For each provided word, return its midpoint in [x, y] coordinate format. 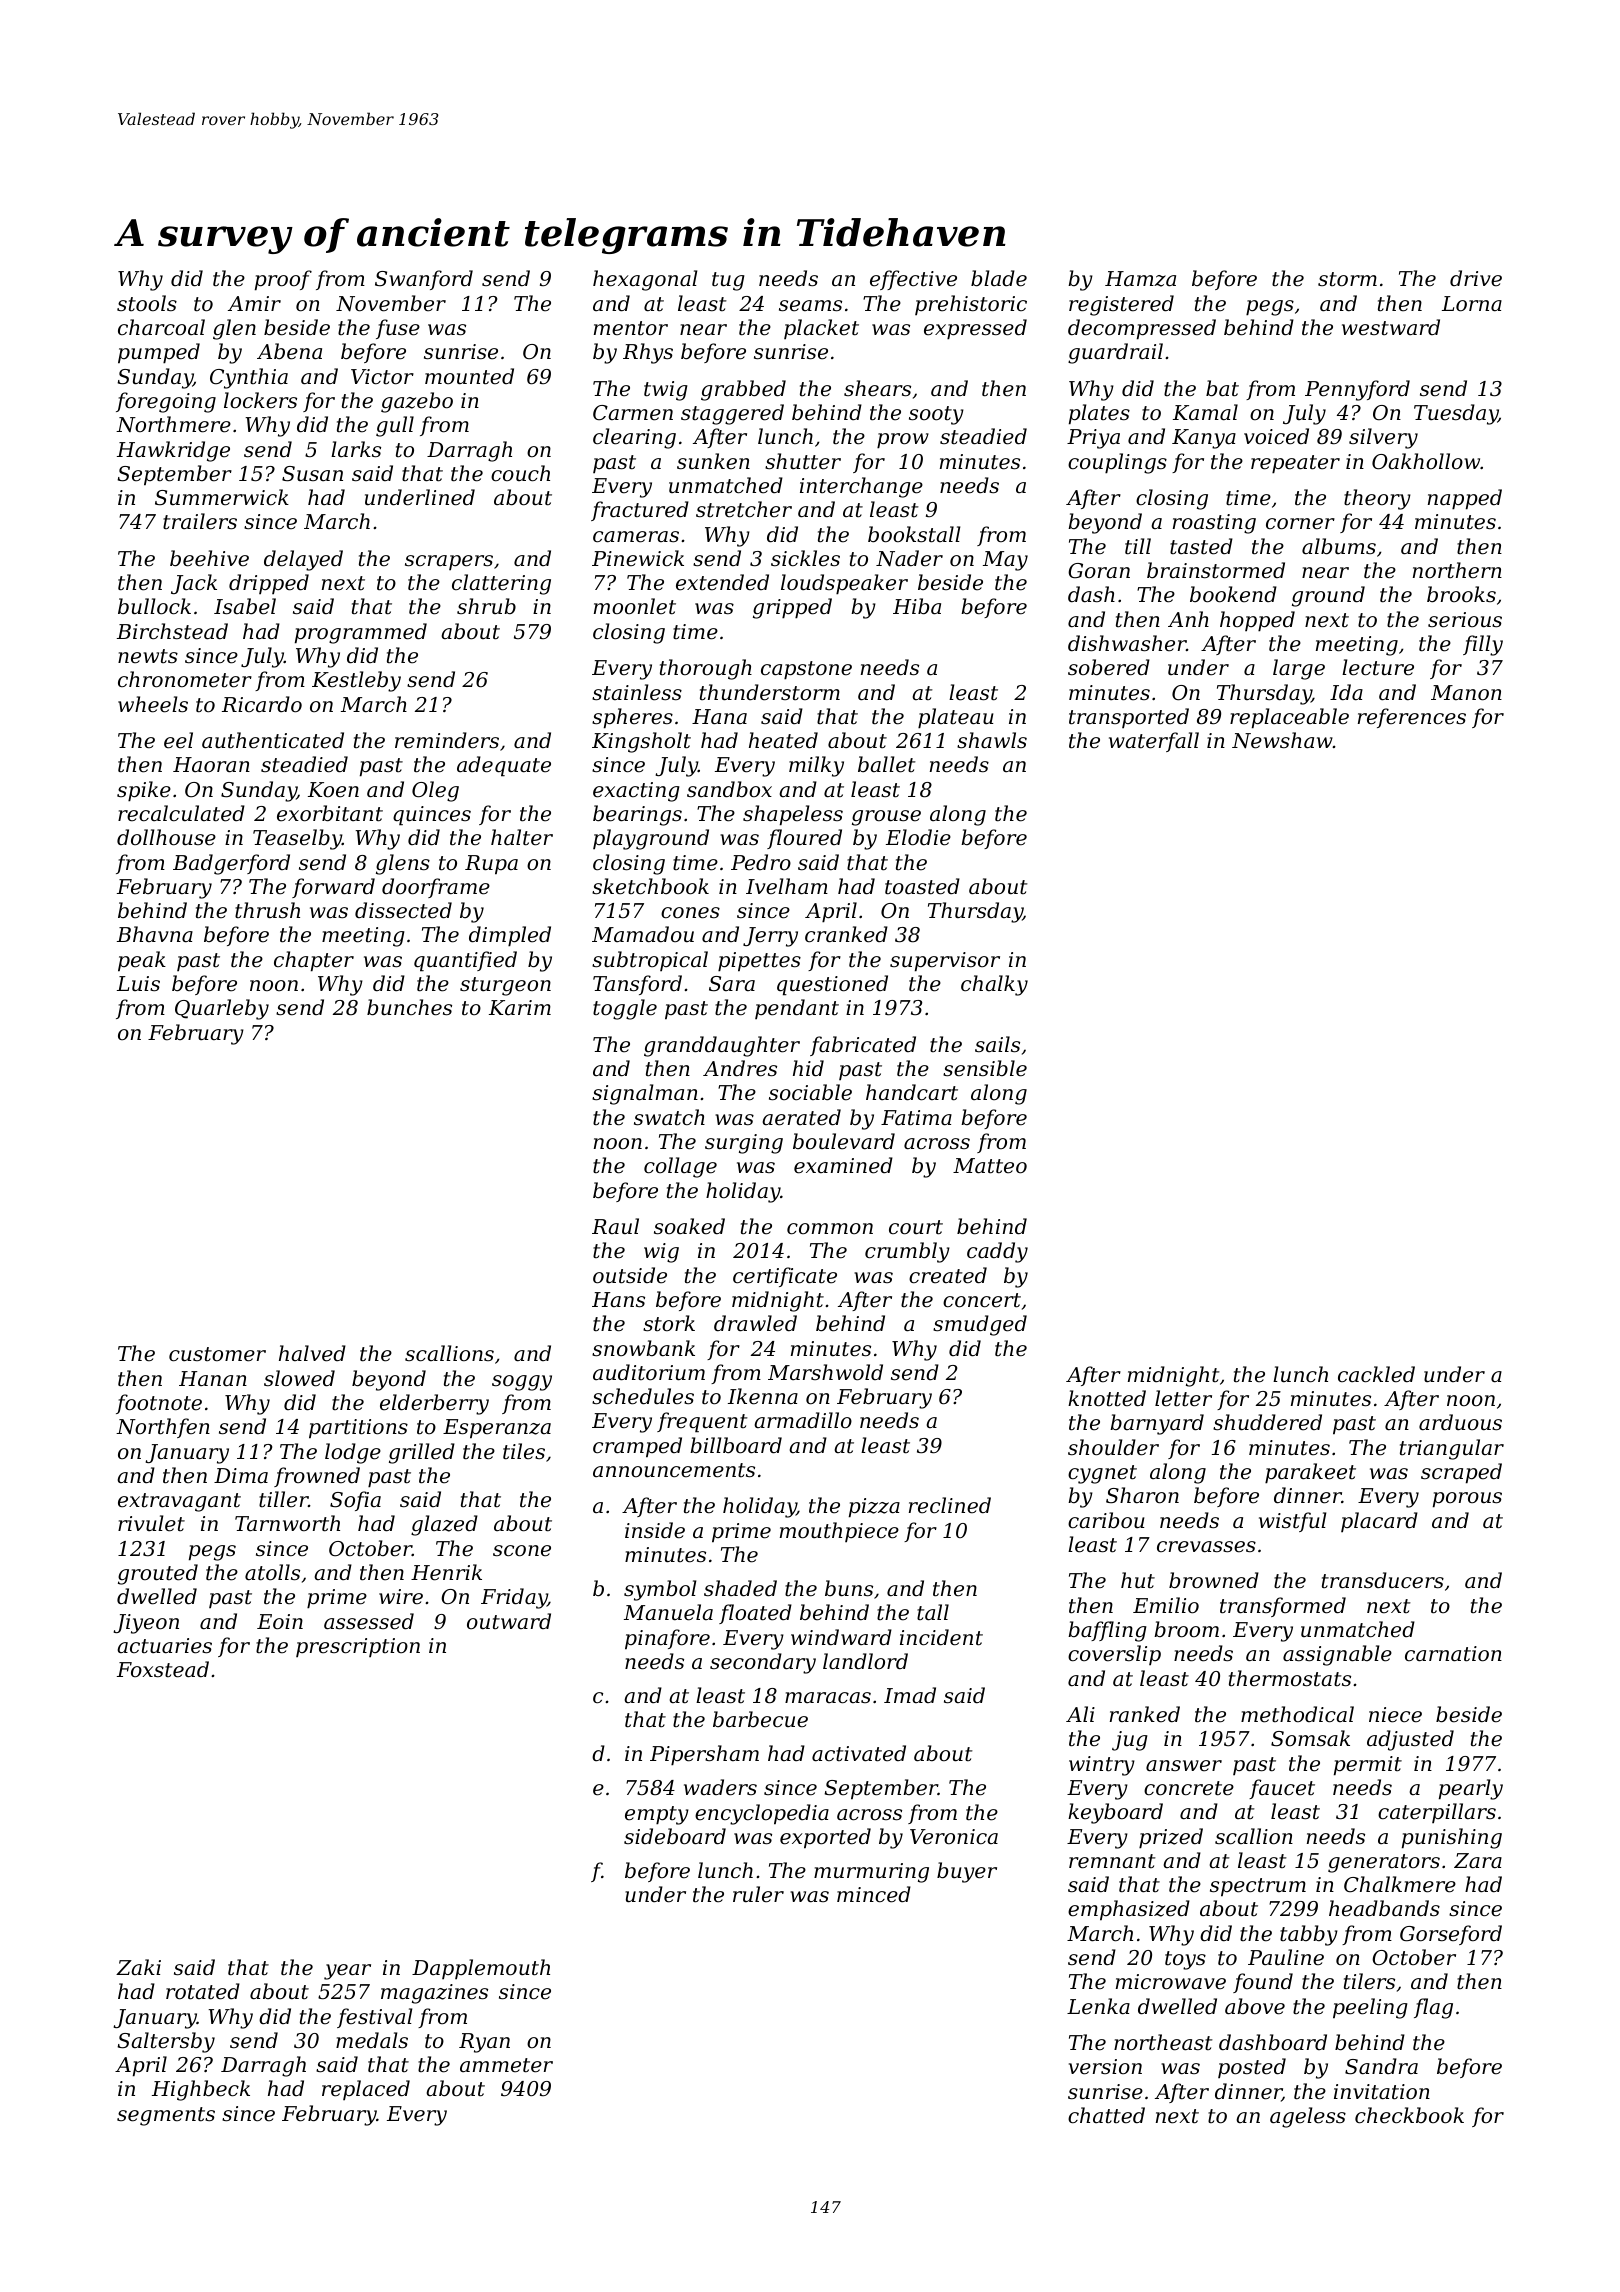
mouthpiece [839, 1532]
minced [874, 1894]
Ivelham [787, 886]
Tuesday [1456, 414]
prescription [358, 1647]
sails [997, 1044]
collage [680, 1167]
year [347, 1972]
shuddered [1267, 1422]
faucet [1282, 1789]
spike [144, 791]
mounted [469, 376]
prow [903, 441]
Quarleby [222, 1009]
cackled [1376, 1374]
